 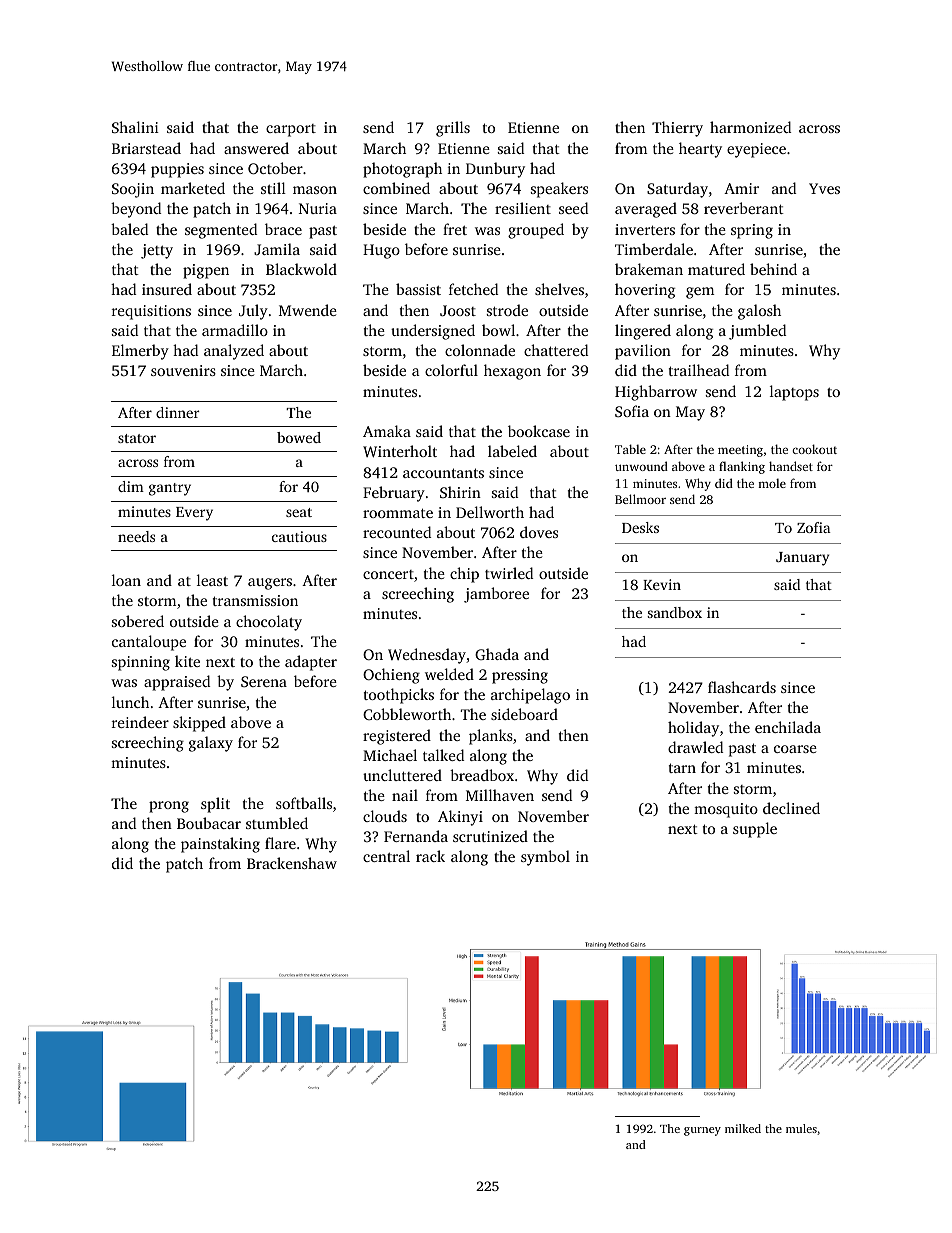 What do you see at coordinates (573, 208) in the image?
I see `seed` at bounding box center [573, 208].
